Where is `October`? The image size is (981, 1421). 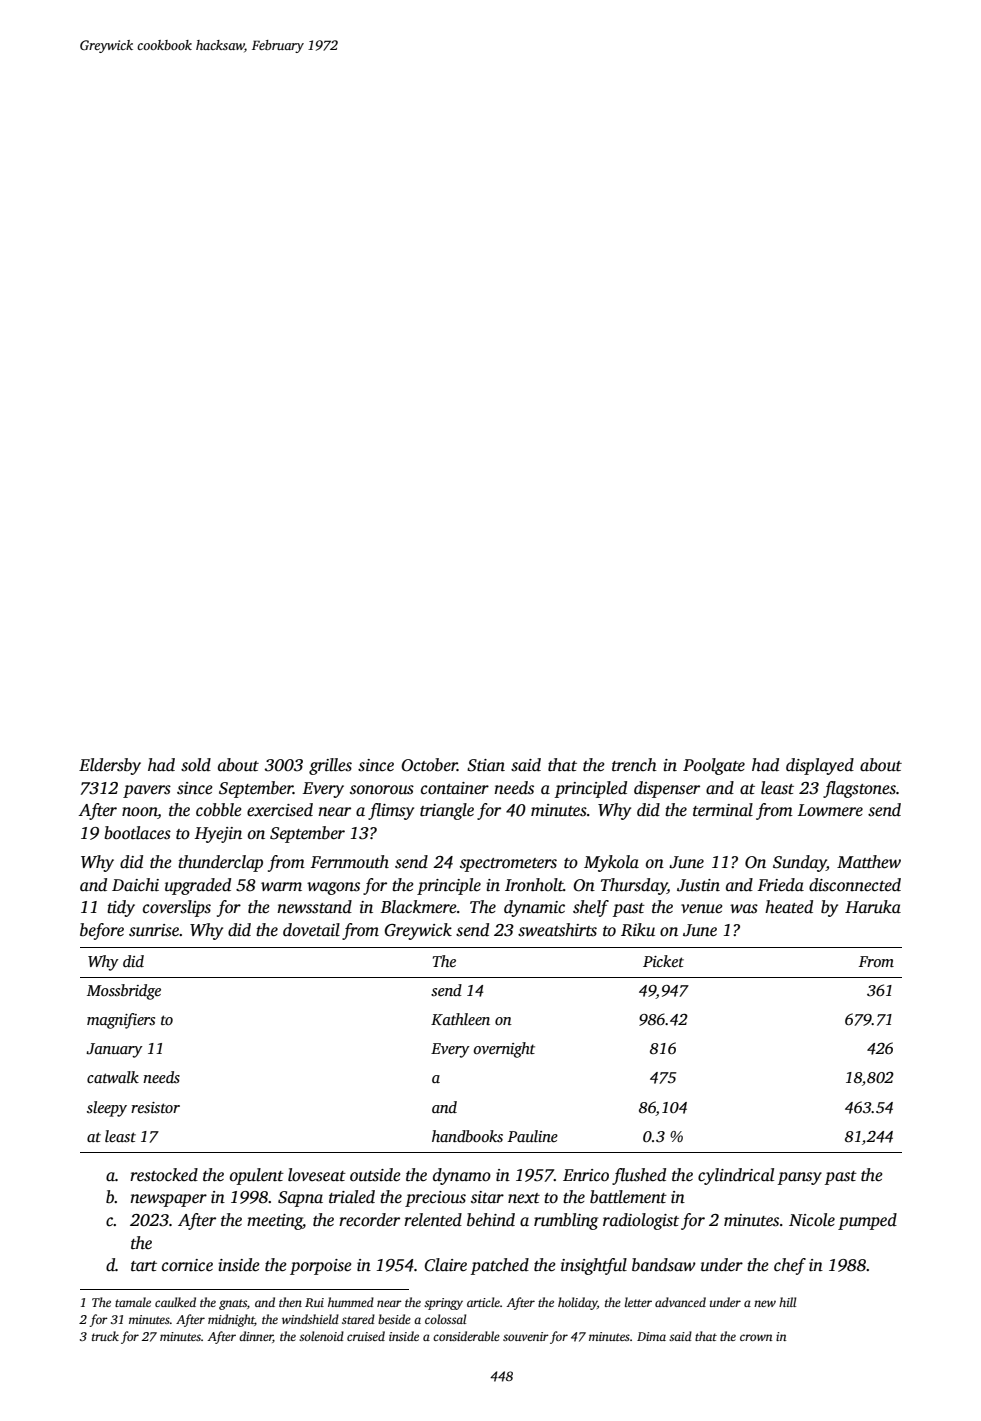
October is located at coordinates (429, 765).
